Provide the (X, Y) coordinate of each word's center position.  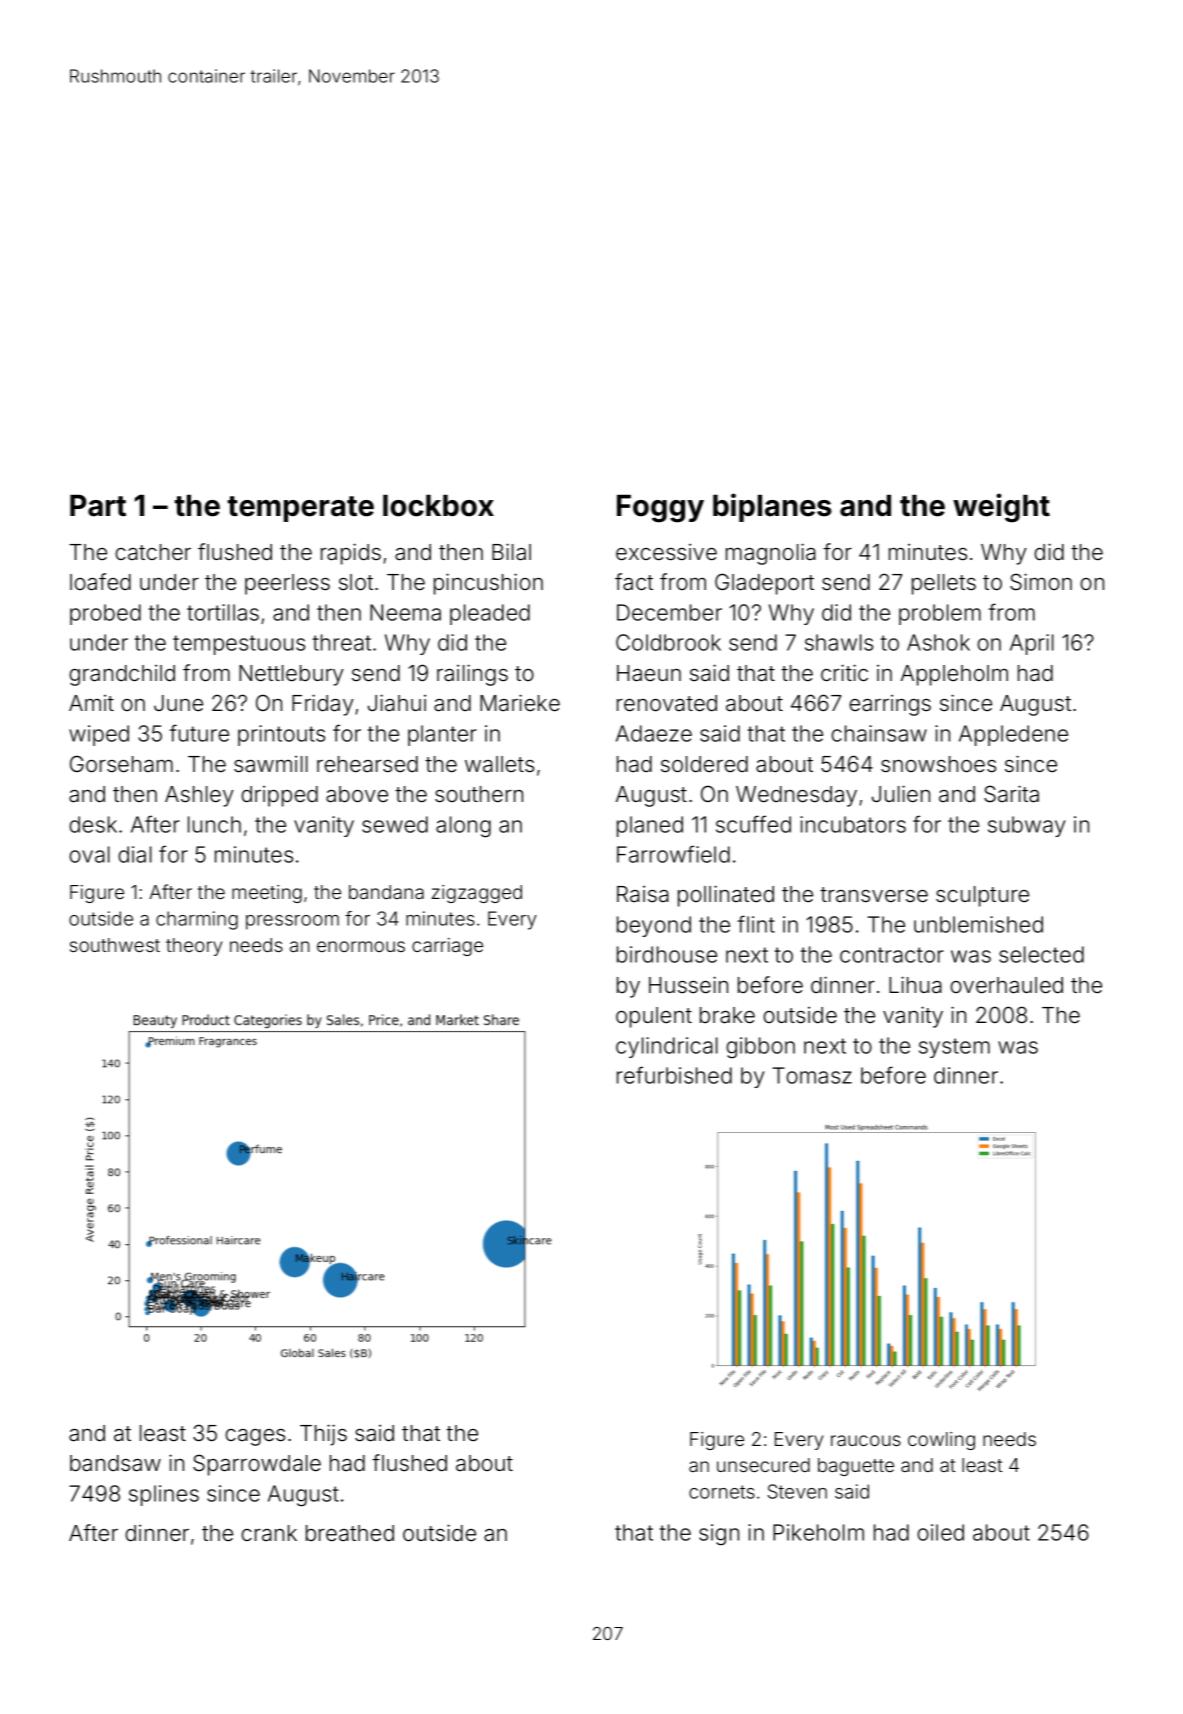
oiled (940, 1532)
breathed (350, 1533)
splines (164, 1495)
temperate (301, 509)
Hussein (688, 984)
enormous (361, 946)
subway (1026, 826)
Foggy (660, 509)
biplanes (772, 507)
